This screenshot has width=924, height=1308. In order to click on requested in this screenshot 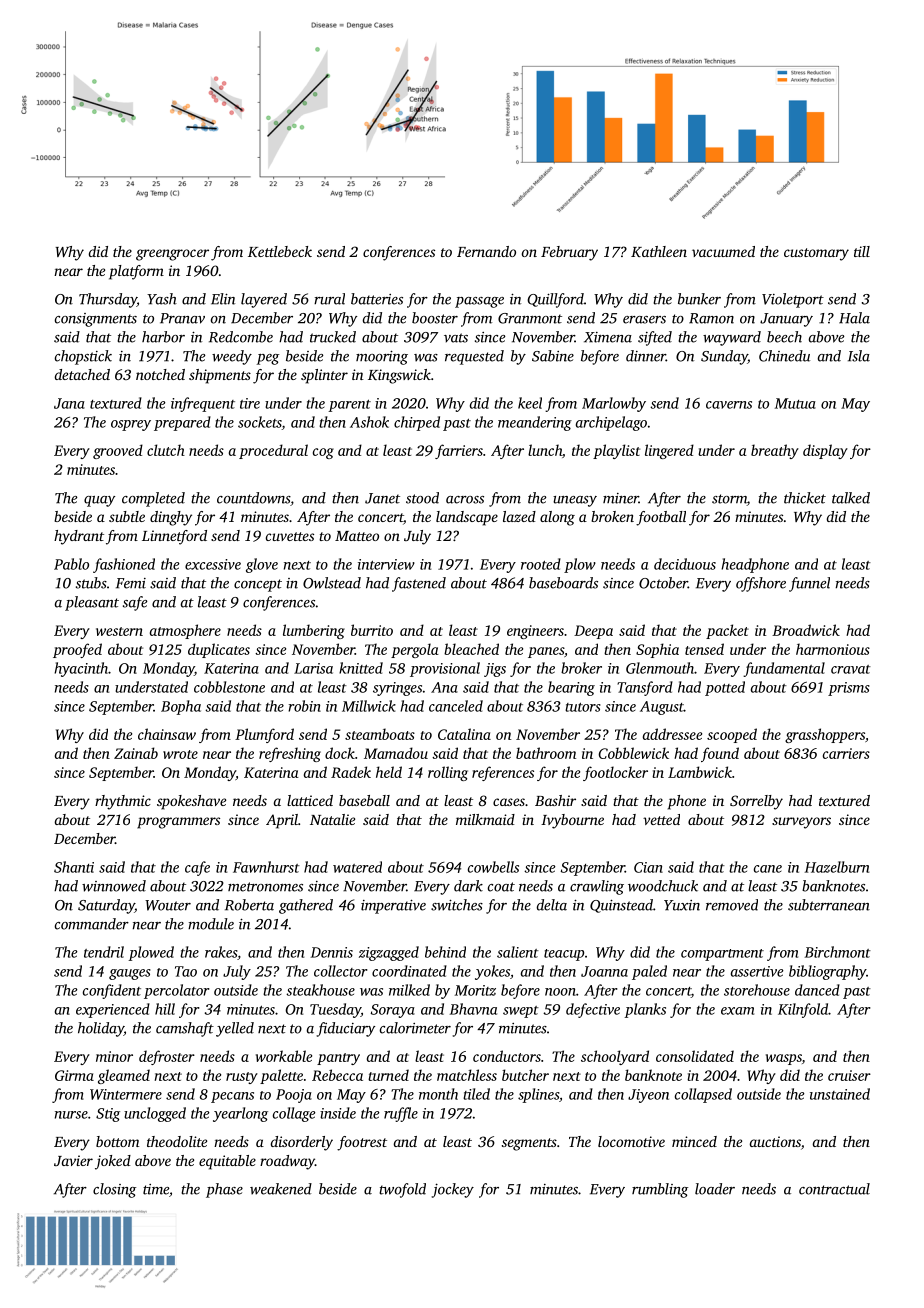, I will do `click(474, 357)`.
